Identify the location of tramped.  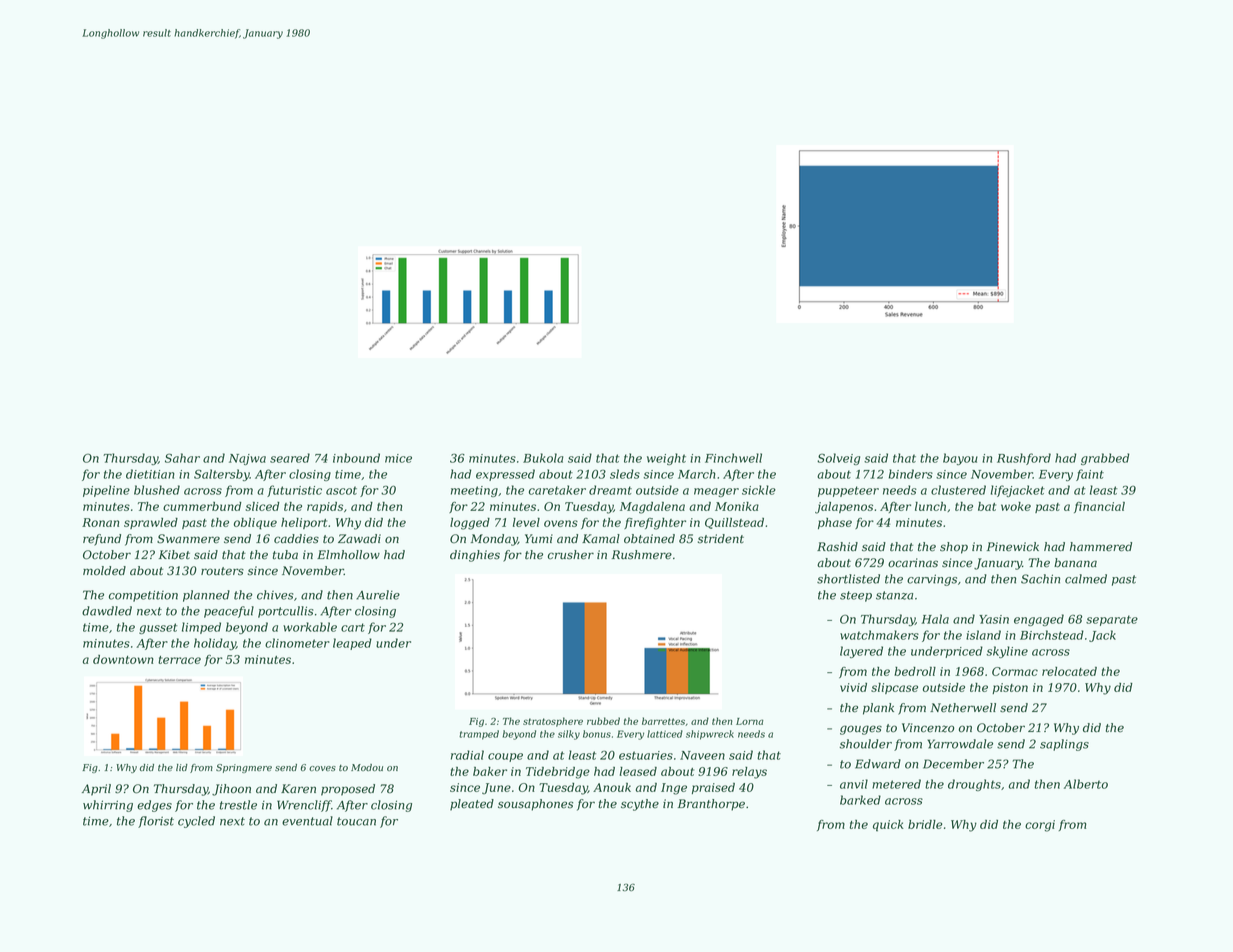
(479, 735).
